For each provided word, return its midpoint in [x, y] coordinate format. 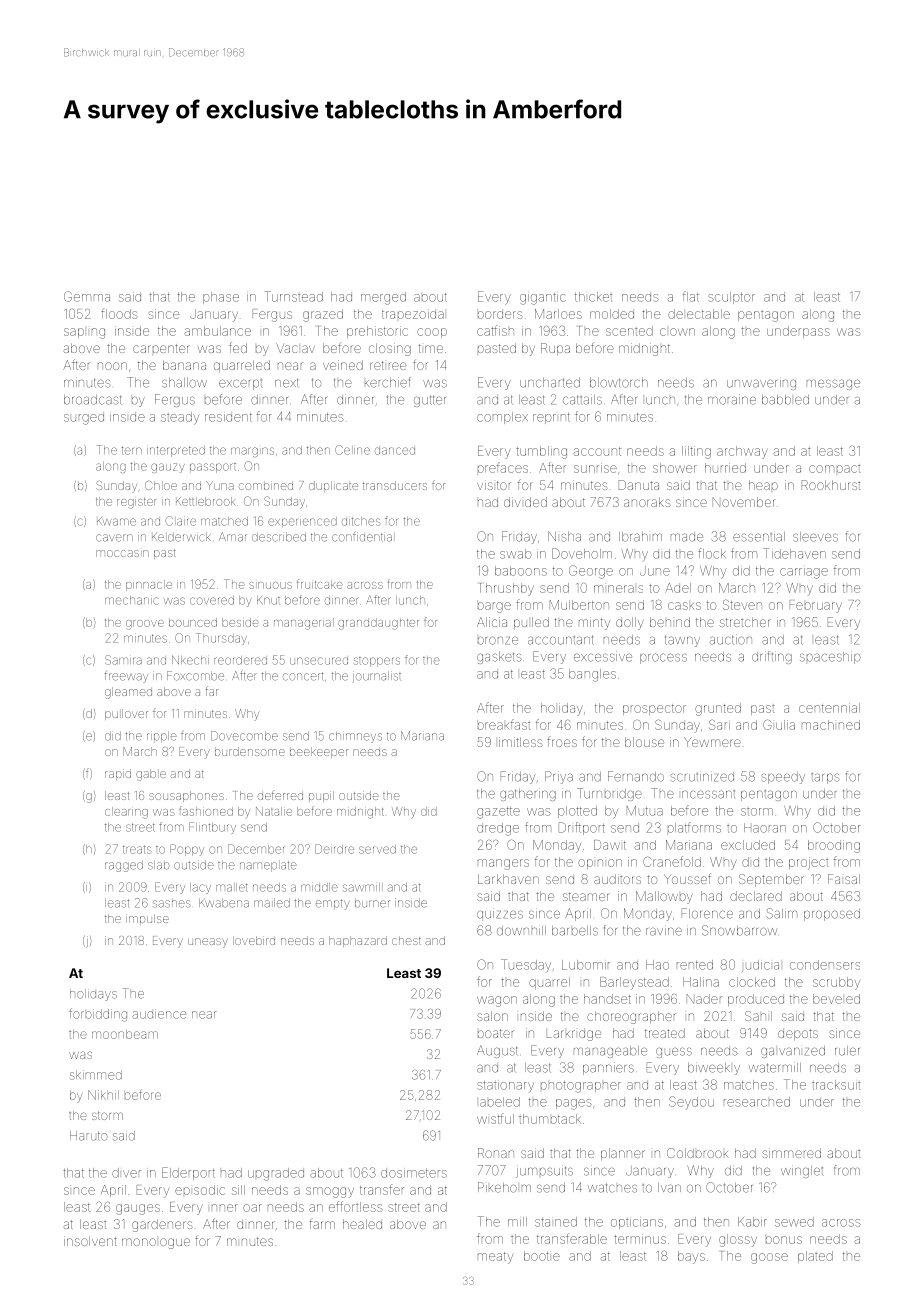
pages [574, 1104]
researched [757, 1102]
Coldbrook [697, 1153]
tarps [825, 778]
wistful [495, 1118]
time [431, 348]
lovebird [254, 940]
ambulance [218, 331]
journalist [376, 677]
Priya [559, 777]
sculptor [732, 298]
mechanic [132, 600]
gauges [138, 1209]
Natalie [274, 811]
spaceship [830, 657]
